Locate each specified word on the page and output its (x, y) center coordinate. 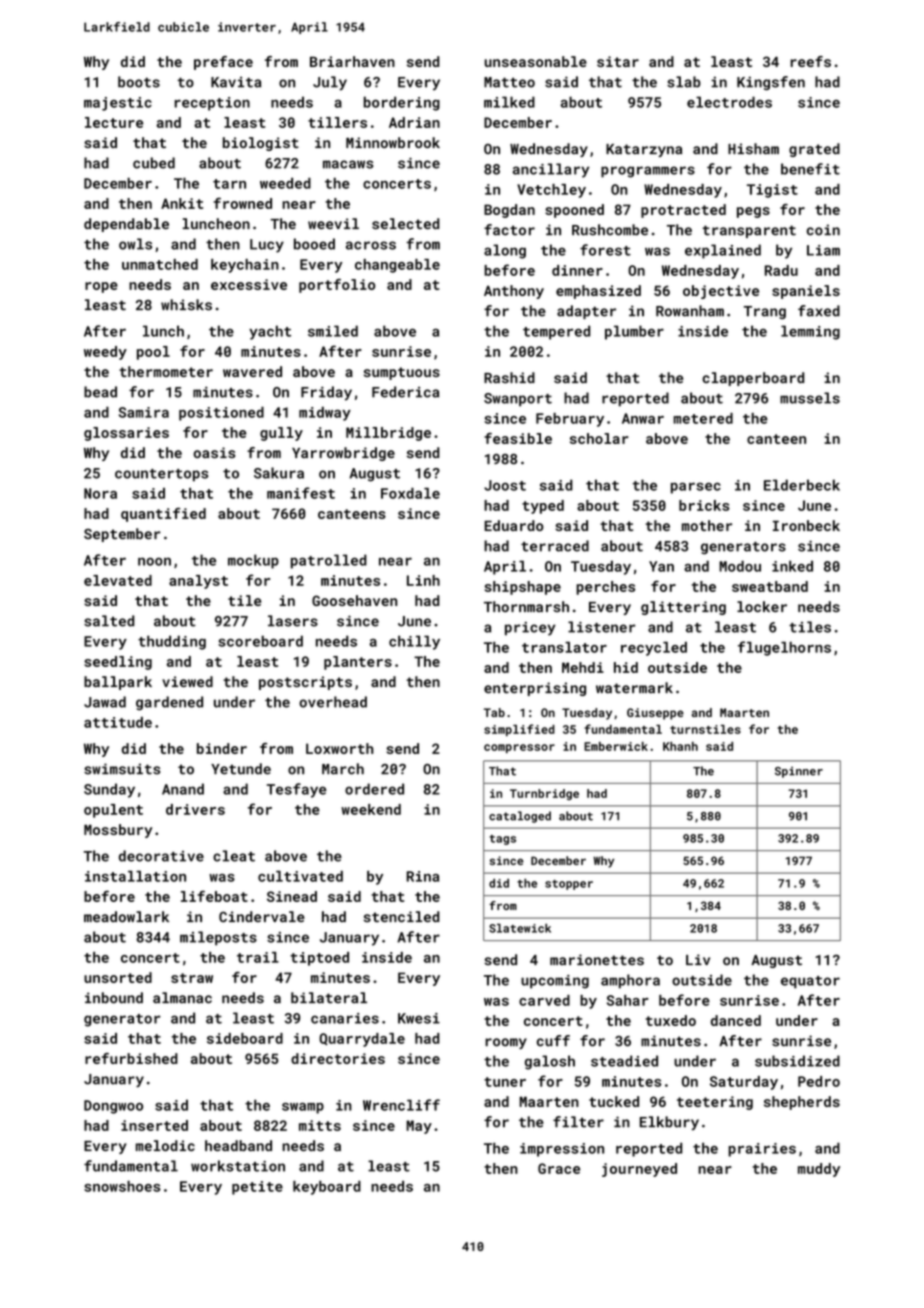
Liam (823, 250)
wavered (252, 371)
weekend (371, 809)
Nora (100, 493)
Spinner (799, 772)
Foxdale (410, 493)
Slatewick (520, 928)
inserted (154, 1125)
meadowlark (126, 916)
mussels (810, 398)
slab (684, 82)
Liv (698, 959)
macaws (348, 164)
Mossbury (118, 831)
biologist (261, 144)
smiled (333, 331)
